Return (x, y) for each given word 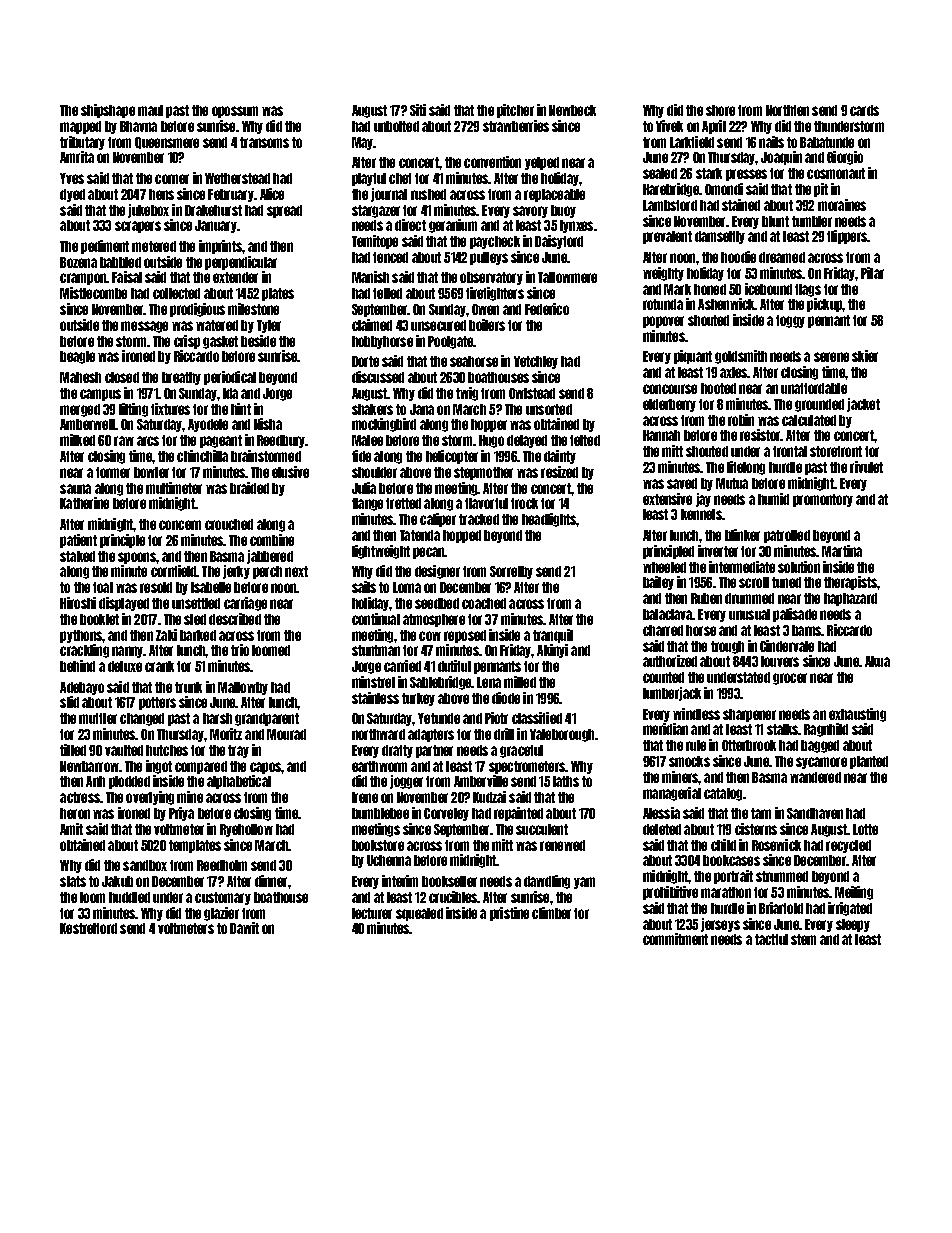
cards (864, 110)
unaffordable (814, 388)
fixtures (170, 409)
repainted (518, 814)
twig (467, 394)
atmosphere (434, 620)
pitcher (515, 111)
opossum (235, 112)
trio (240, 650)
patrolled (787, 536)
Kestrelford (88, 928)
